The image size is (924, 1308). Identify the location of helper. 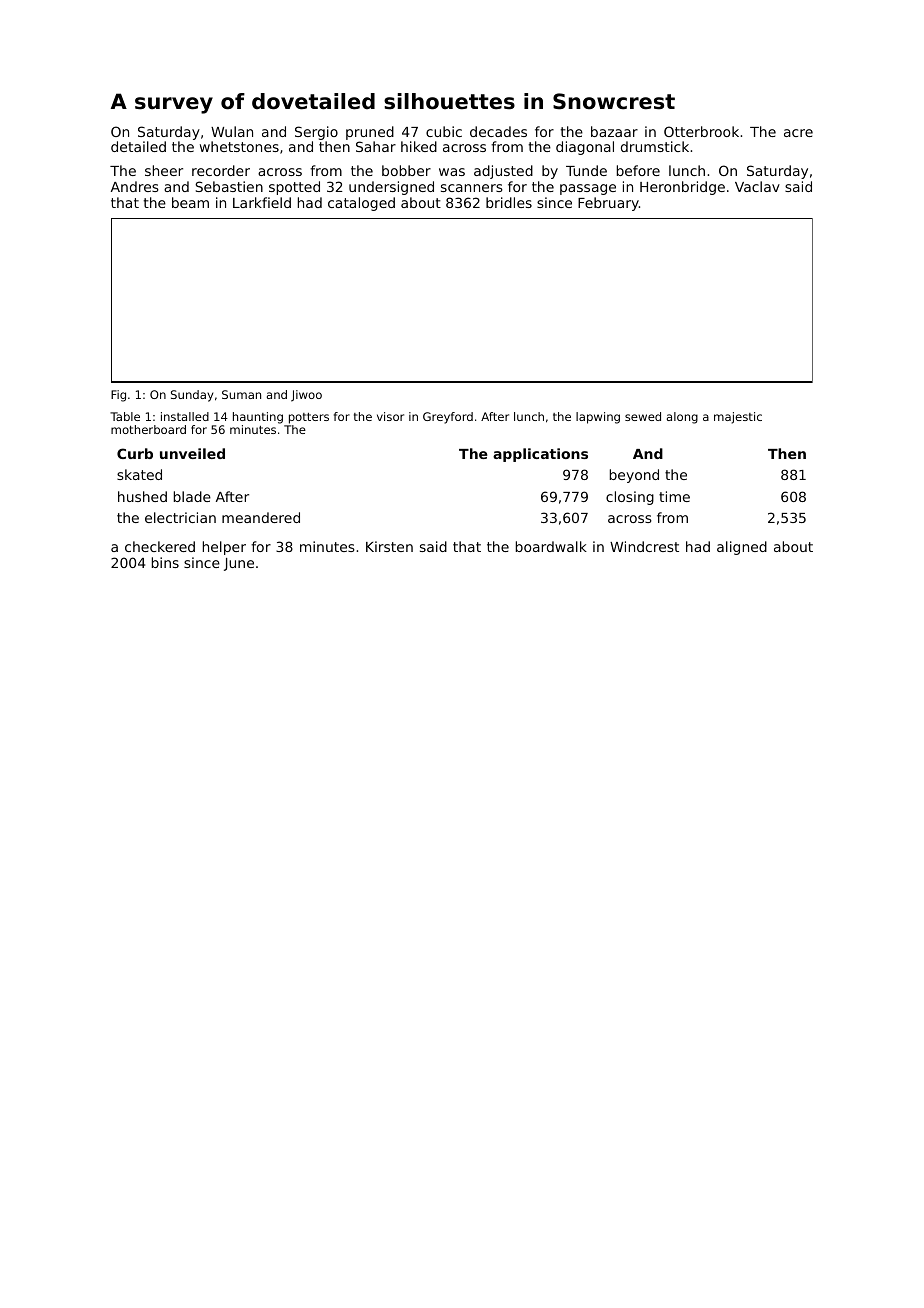
(224, 548).
